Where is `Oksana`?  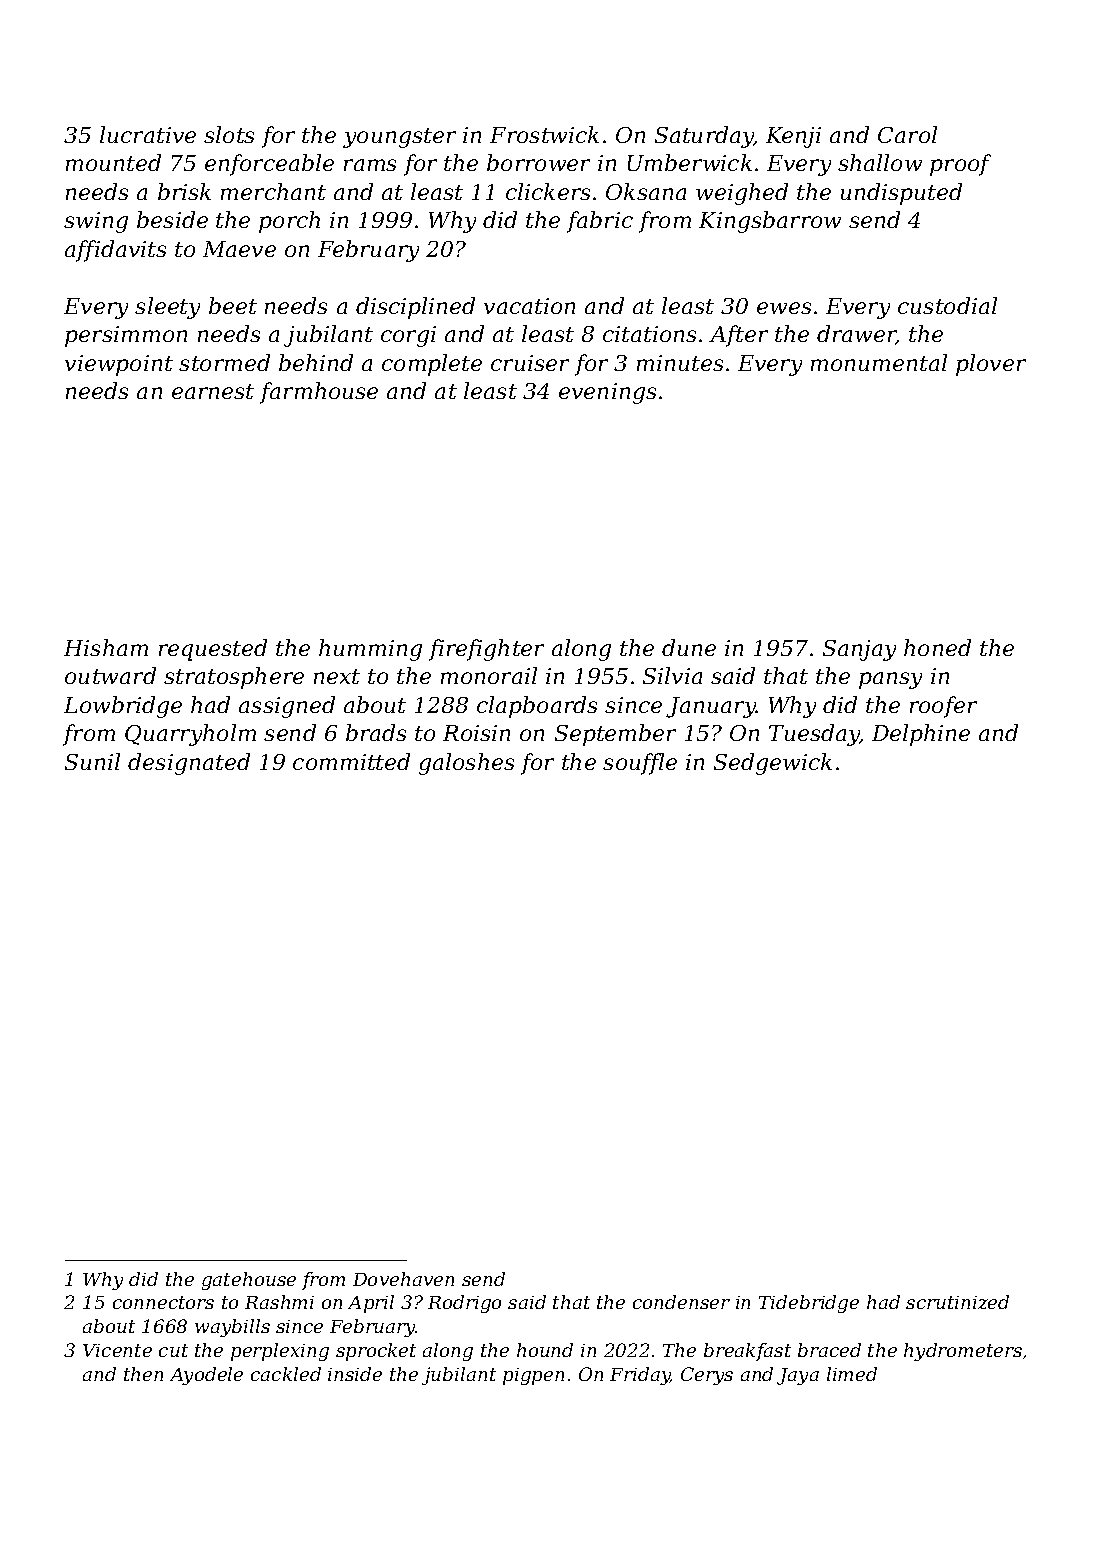 Oksana is located at coordinates (646, 191).
